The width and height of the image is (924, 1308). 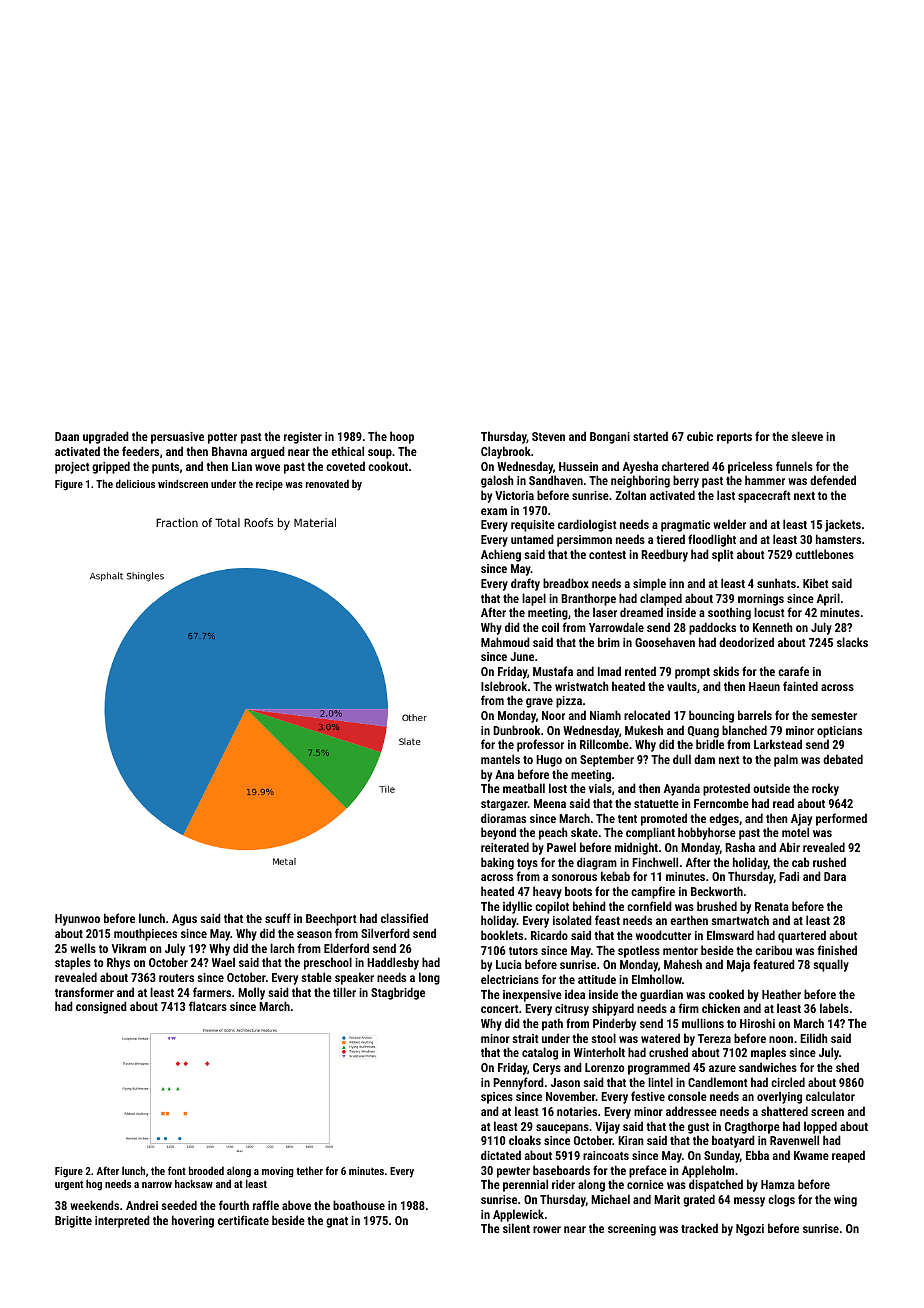 What do you see at coordinates (269, 485) in the image?
I see `recipe` at bounding box center [269, 485].
